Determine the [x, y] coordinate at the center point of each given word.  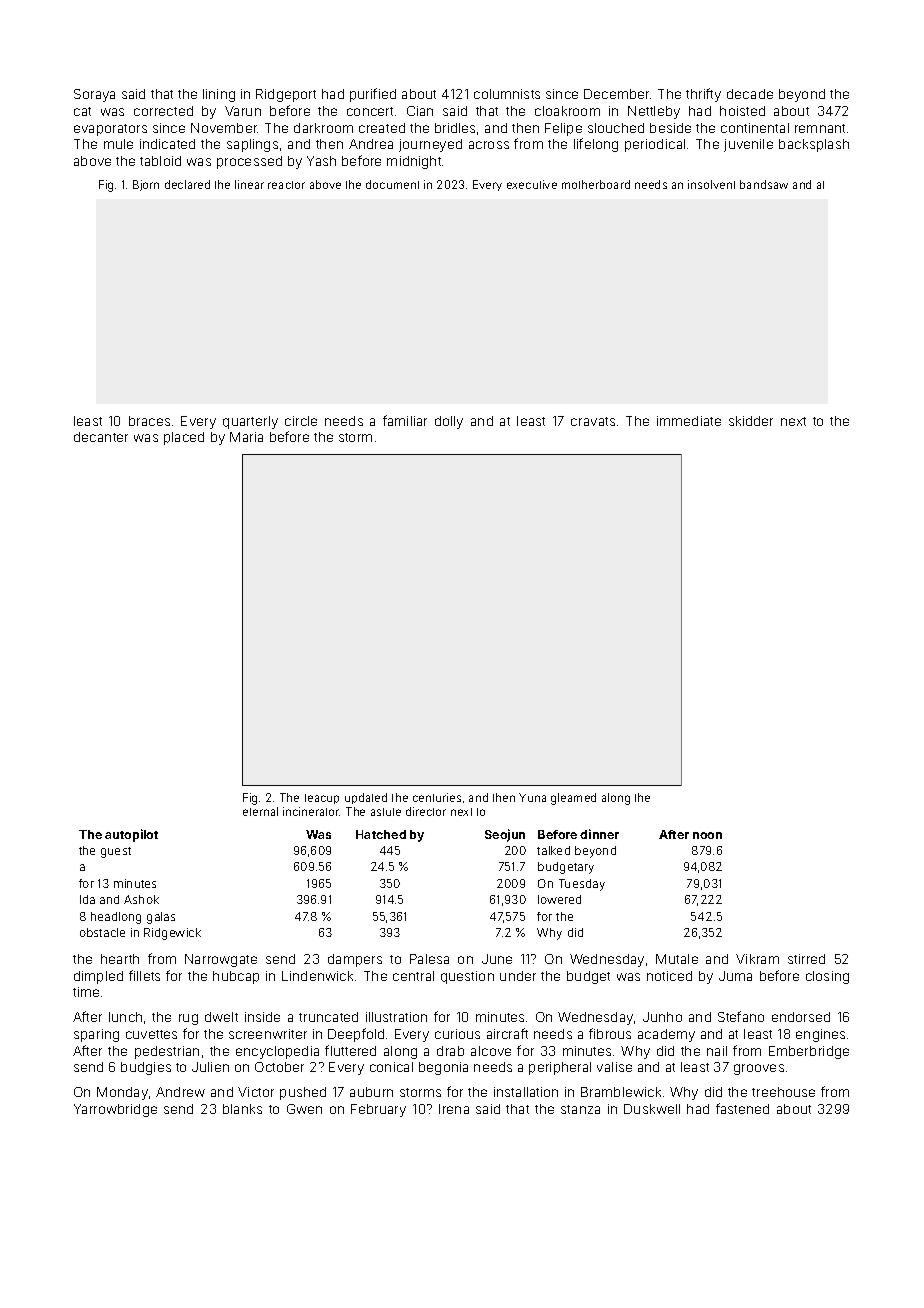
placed [184, 438]
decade [750, 94]
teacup [322, 799]
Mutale [677, 959]
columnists [507, 94]
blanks [242, 1109]
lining [219, 95]
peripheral [560, 1068]
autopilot [131, 835]
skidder [751, 421]
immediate [689, 421]
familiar [405, 420]
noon [707, 835]
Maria [246, 437]
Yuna [532, 797]
